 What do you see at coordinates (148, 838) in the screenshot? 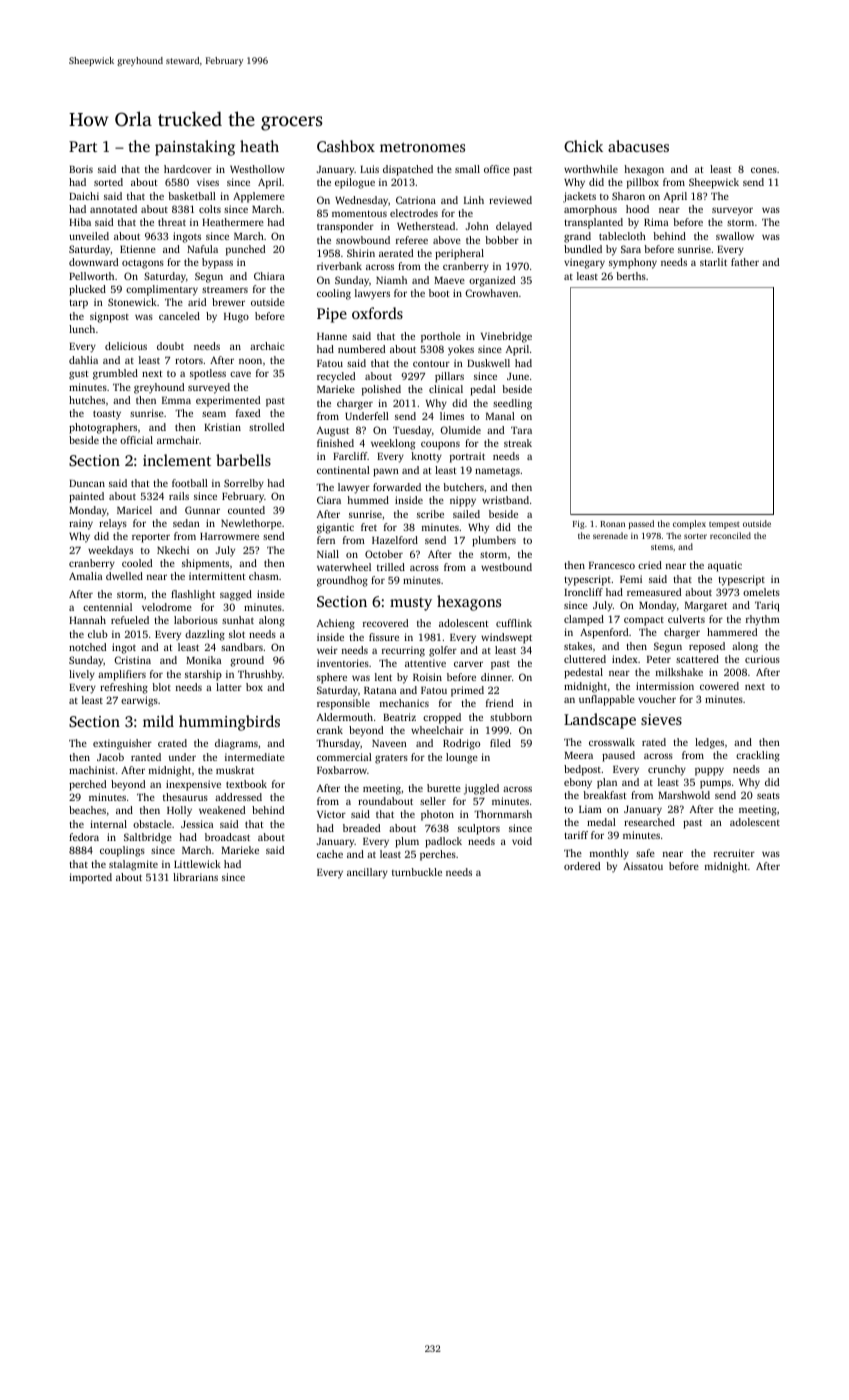
I see `Saltbridge` at bounding box center [148, 838].
